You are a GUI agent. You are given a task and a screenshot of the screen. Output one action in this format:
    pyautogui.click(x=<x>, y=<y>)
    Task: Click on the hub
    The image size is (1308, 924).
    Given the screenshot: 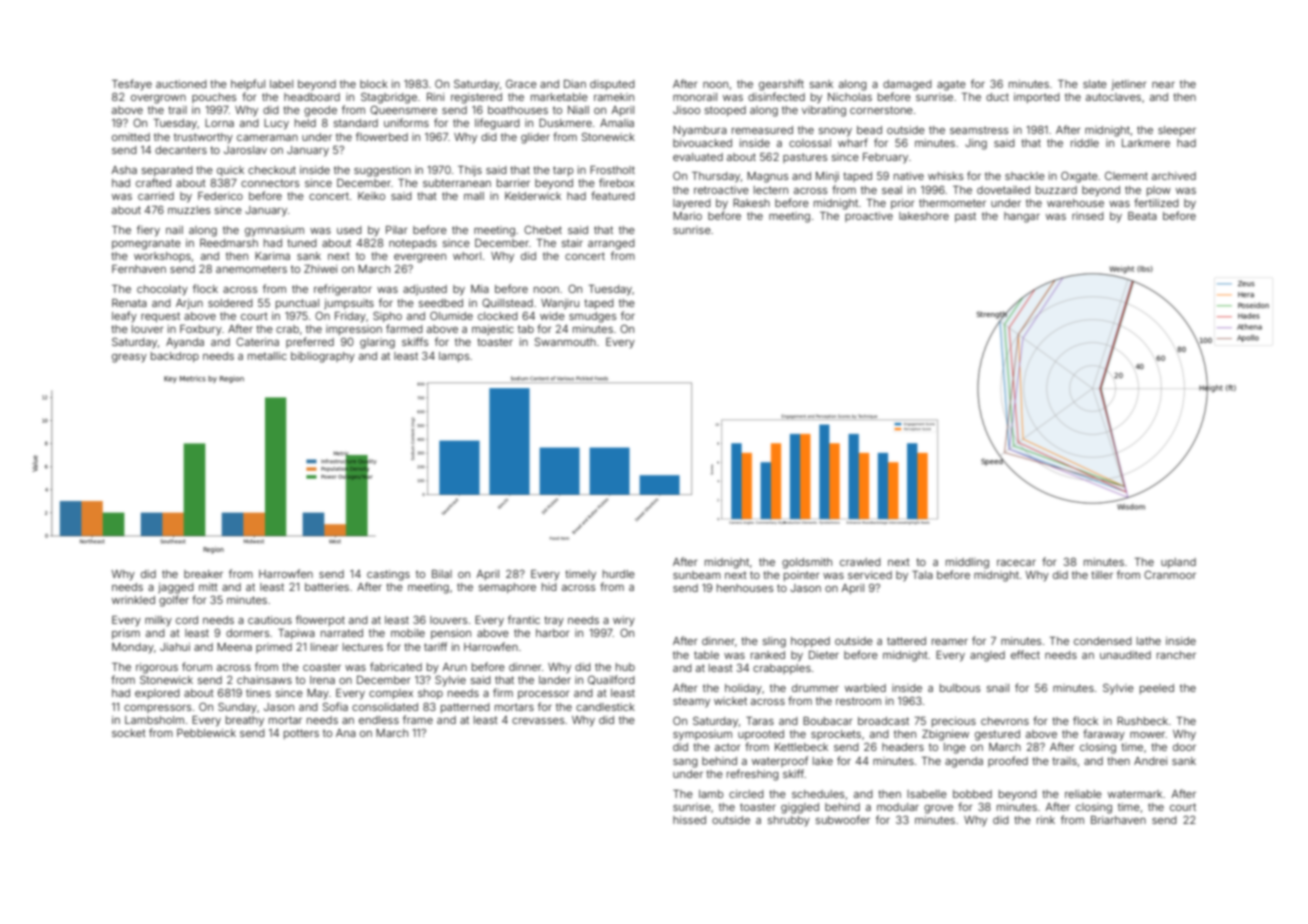 What is the action you would take?
    pyautogui.click(x=625, y=667)
